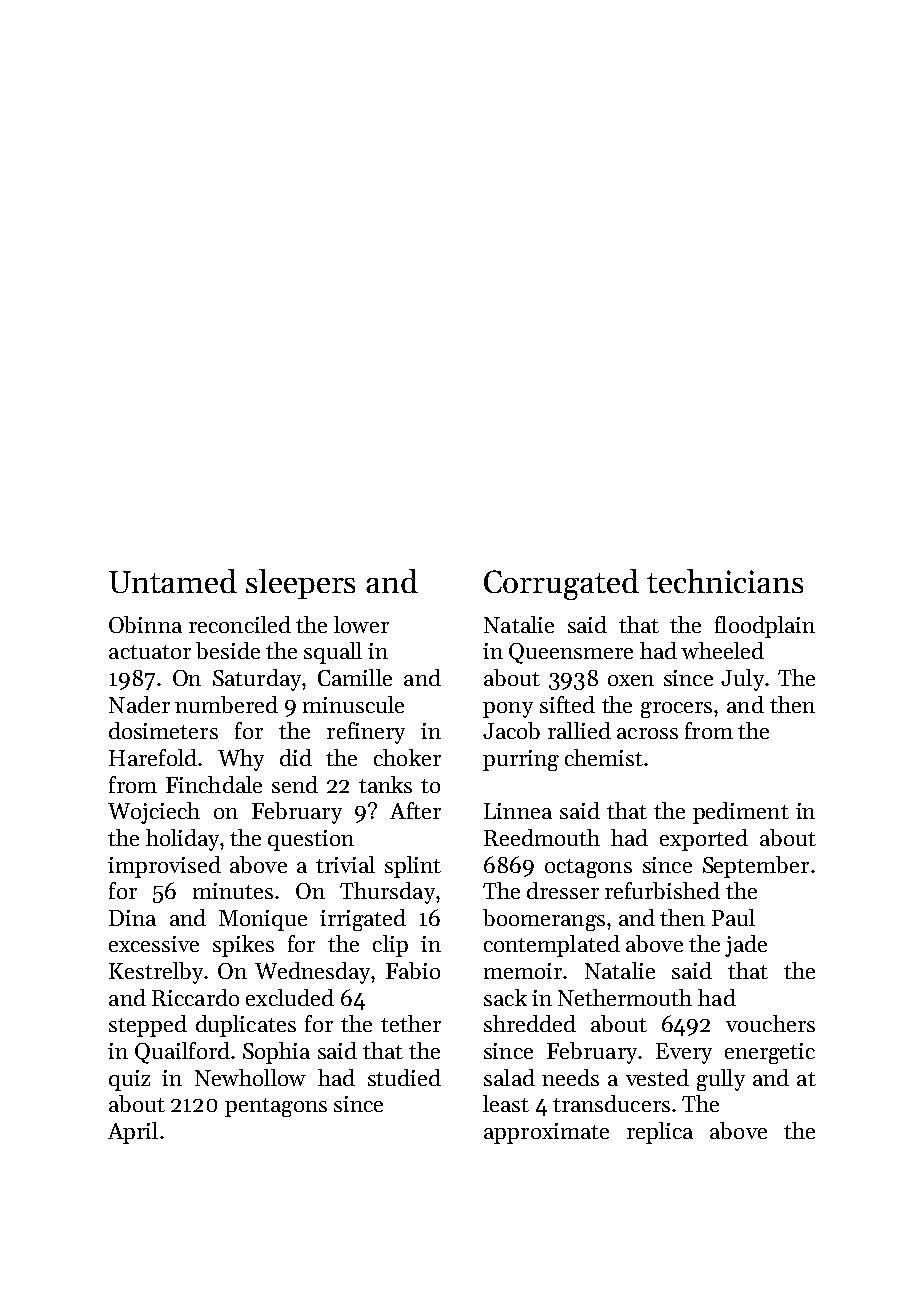 This image has height=1311, width=924. Describe the element at coordinates (129, 1080) in the image. I see `quiz` at that location.
